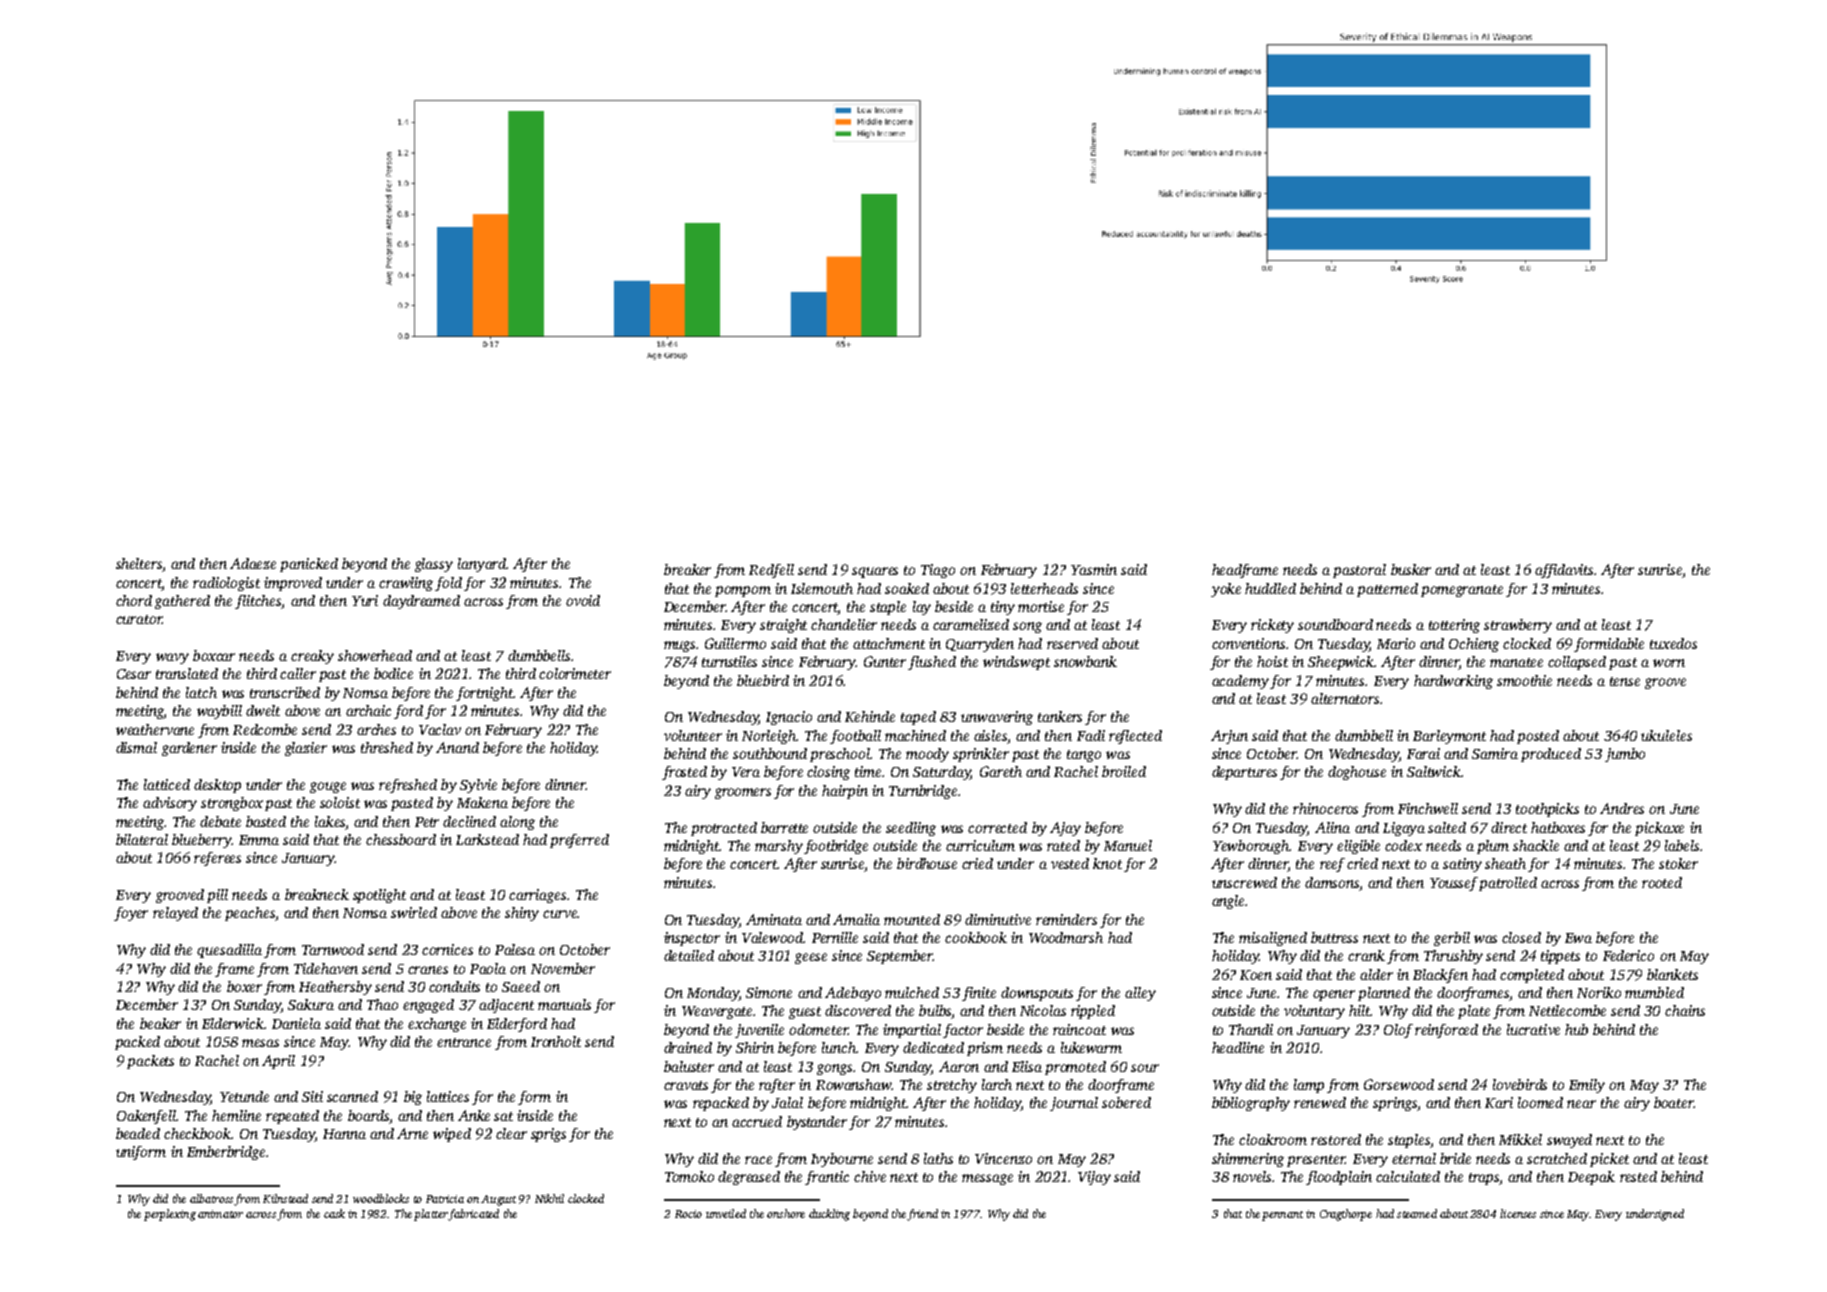  I want to click on Federico, so click(1628, 955).
